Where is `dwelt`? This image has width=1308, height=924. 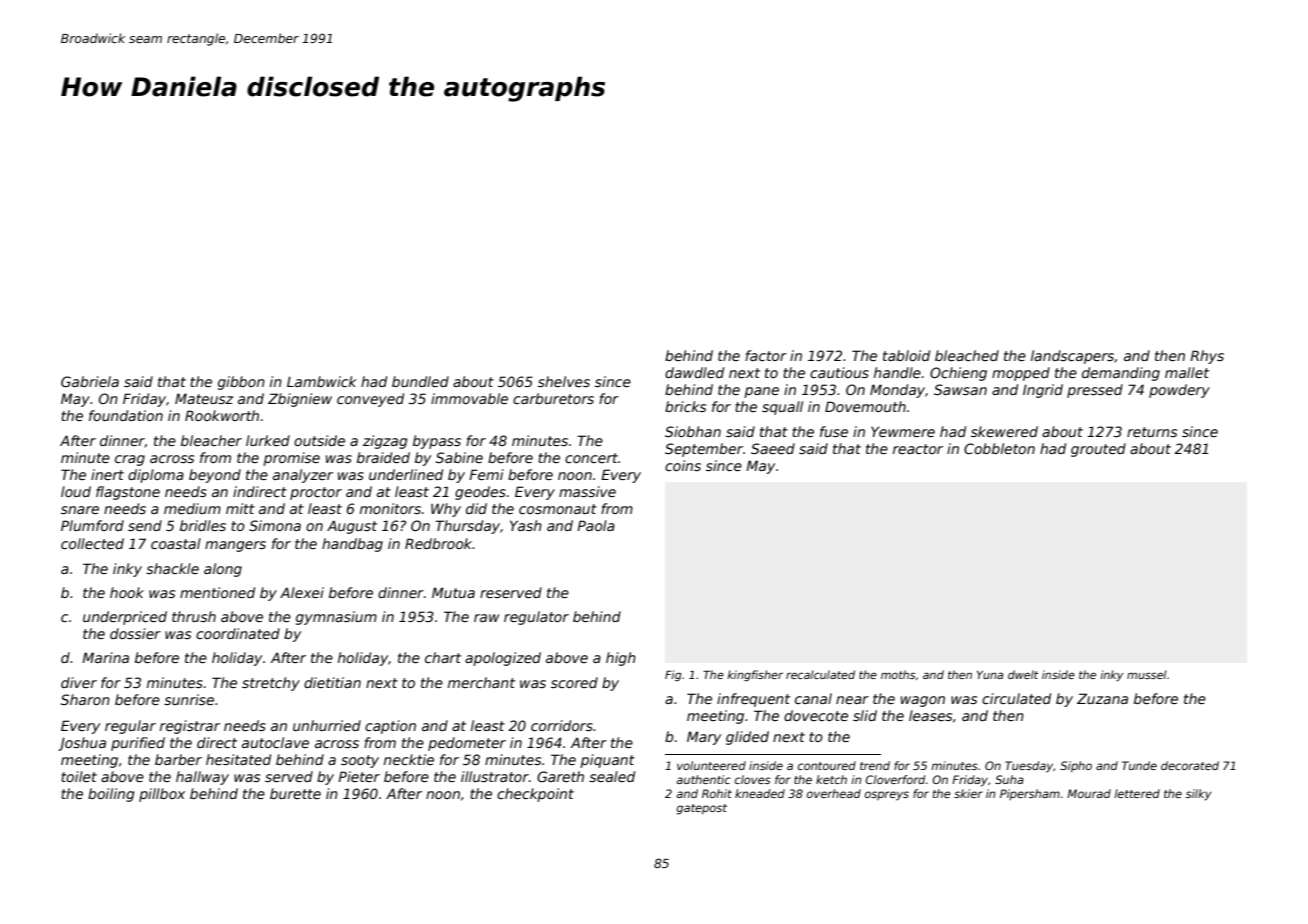 dwelt is located at coordinates (1023, 674).
